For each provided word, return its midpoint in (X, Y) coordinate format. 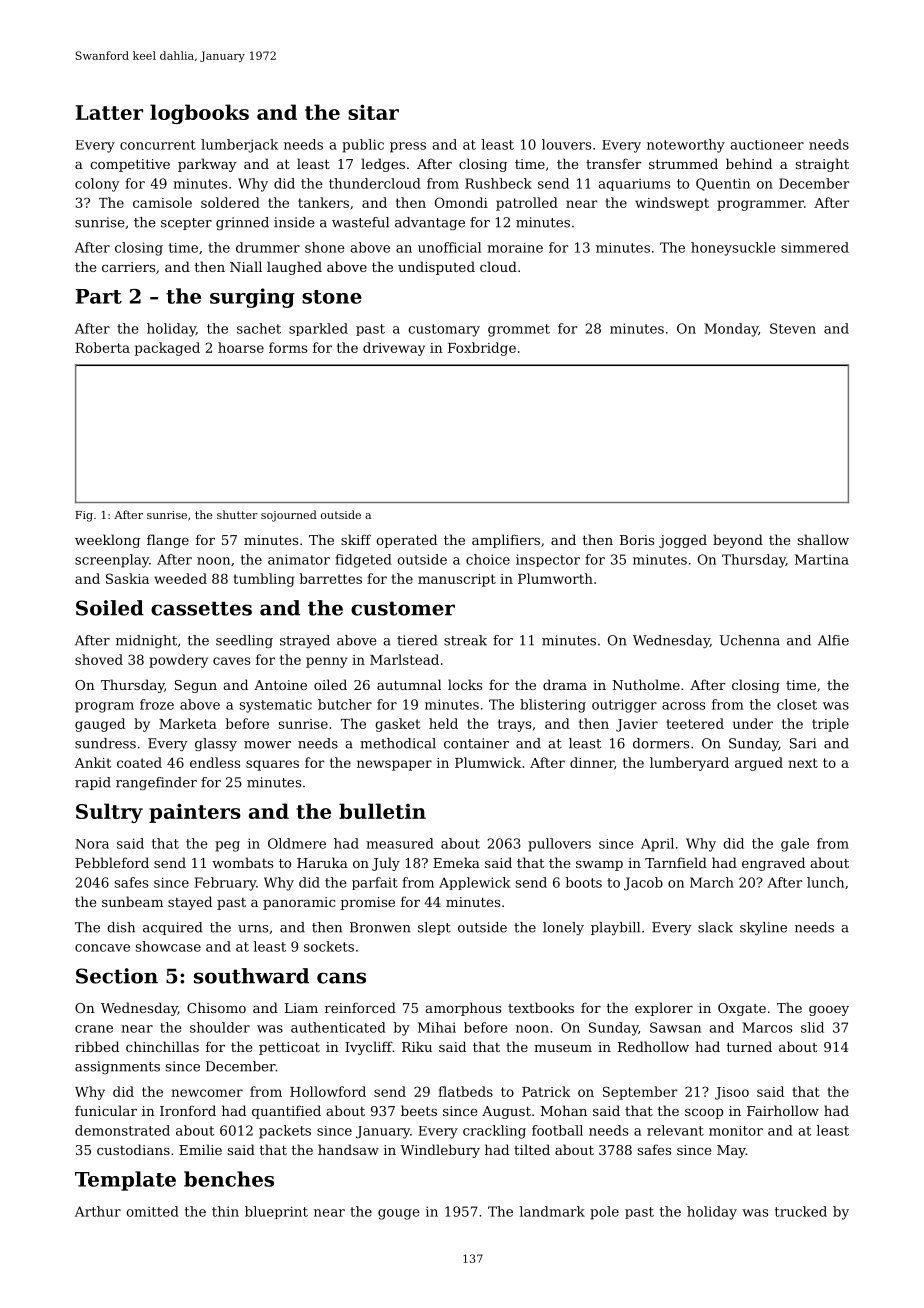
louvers (566, 144)
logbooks (199, 114)
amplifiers (506, 541)
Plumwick (488, 762)
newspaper (394, 765)
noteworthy (686, 146)
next (803, 763)
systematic (276, 706)
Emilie (200, 1149)
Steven (793, 328)
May (731, 1151)
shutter (237, 514)
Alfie (833, 640)
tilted (532, 1149)
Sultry (109, 813)
